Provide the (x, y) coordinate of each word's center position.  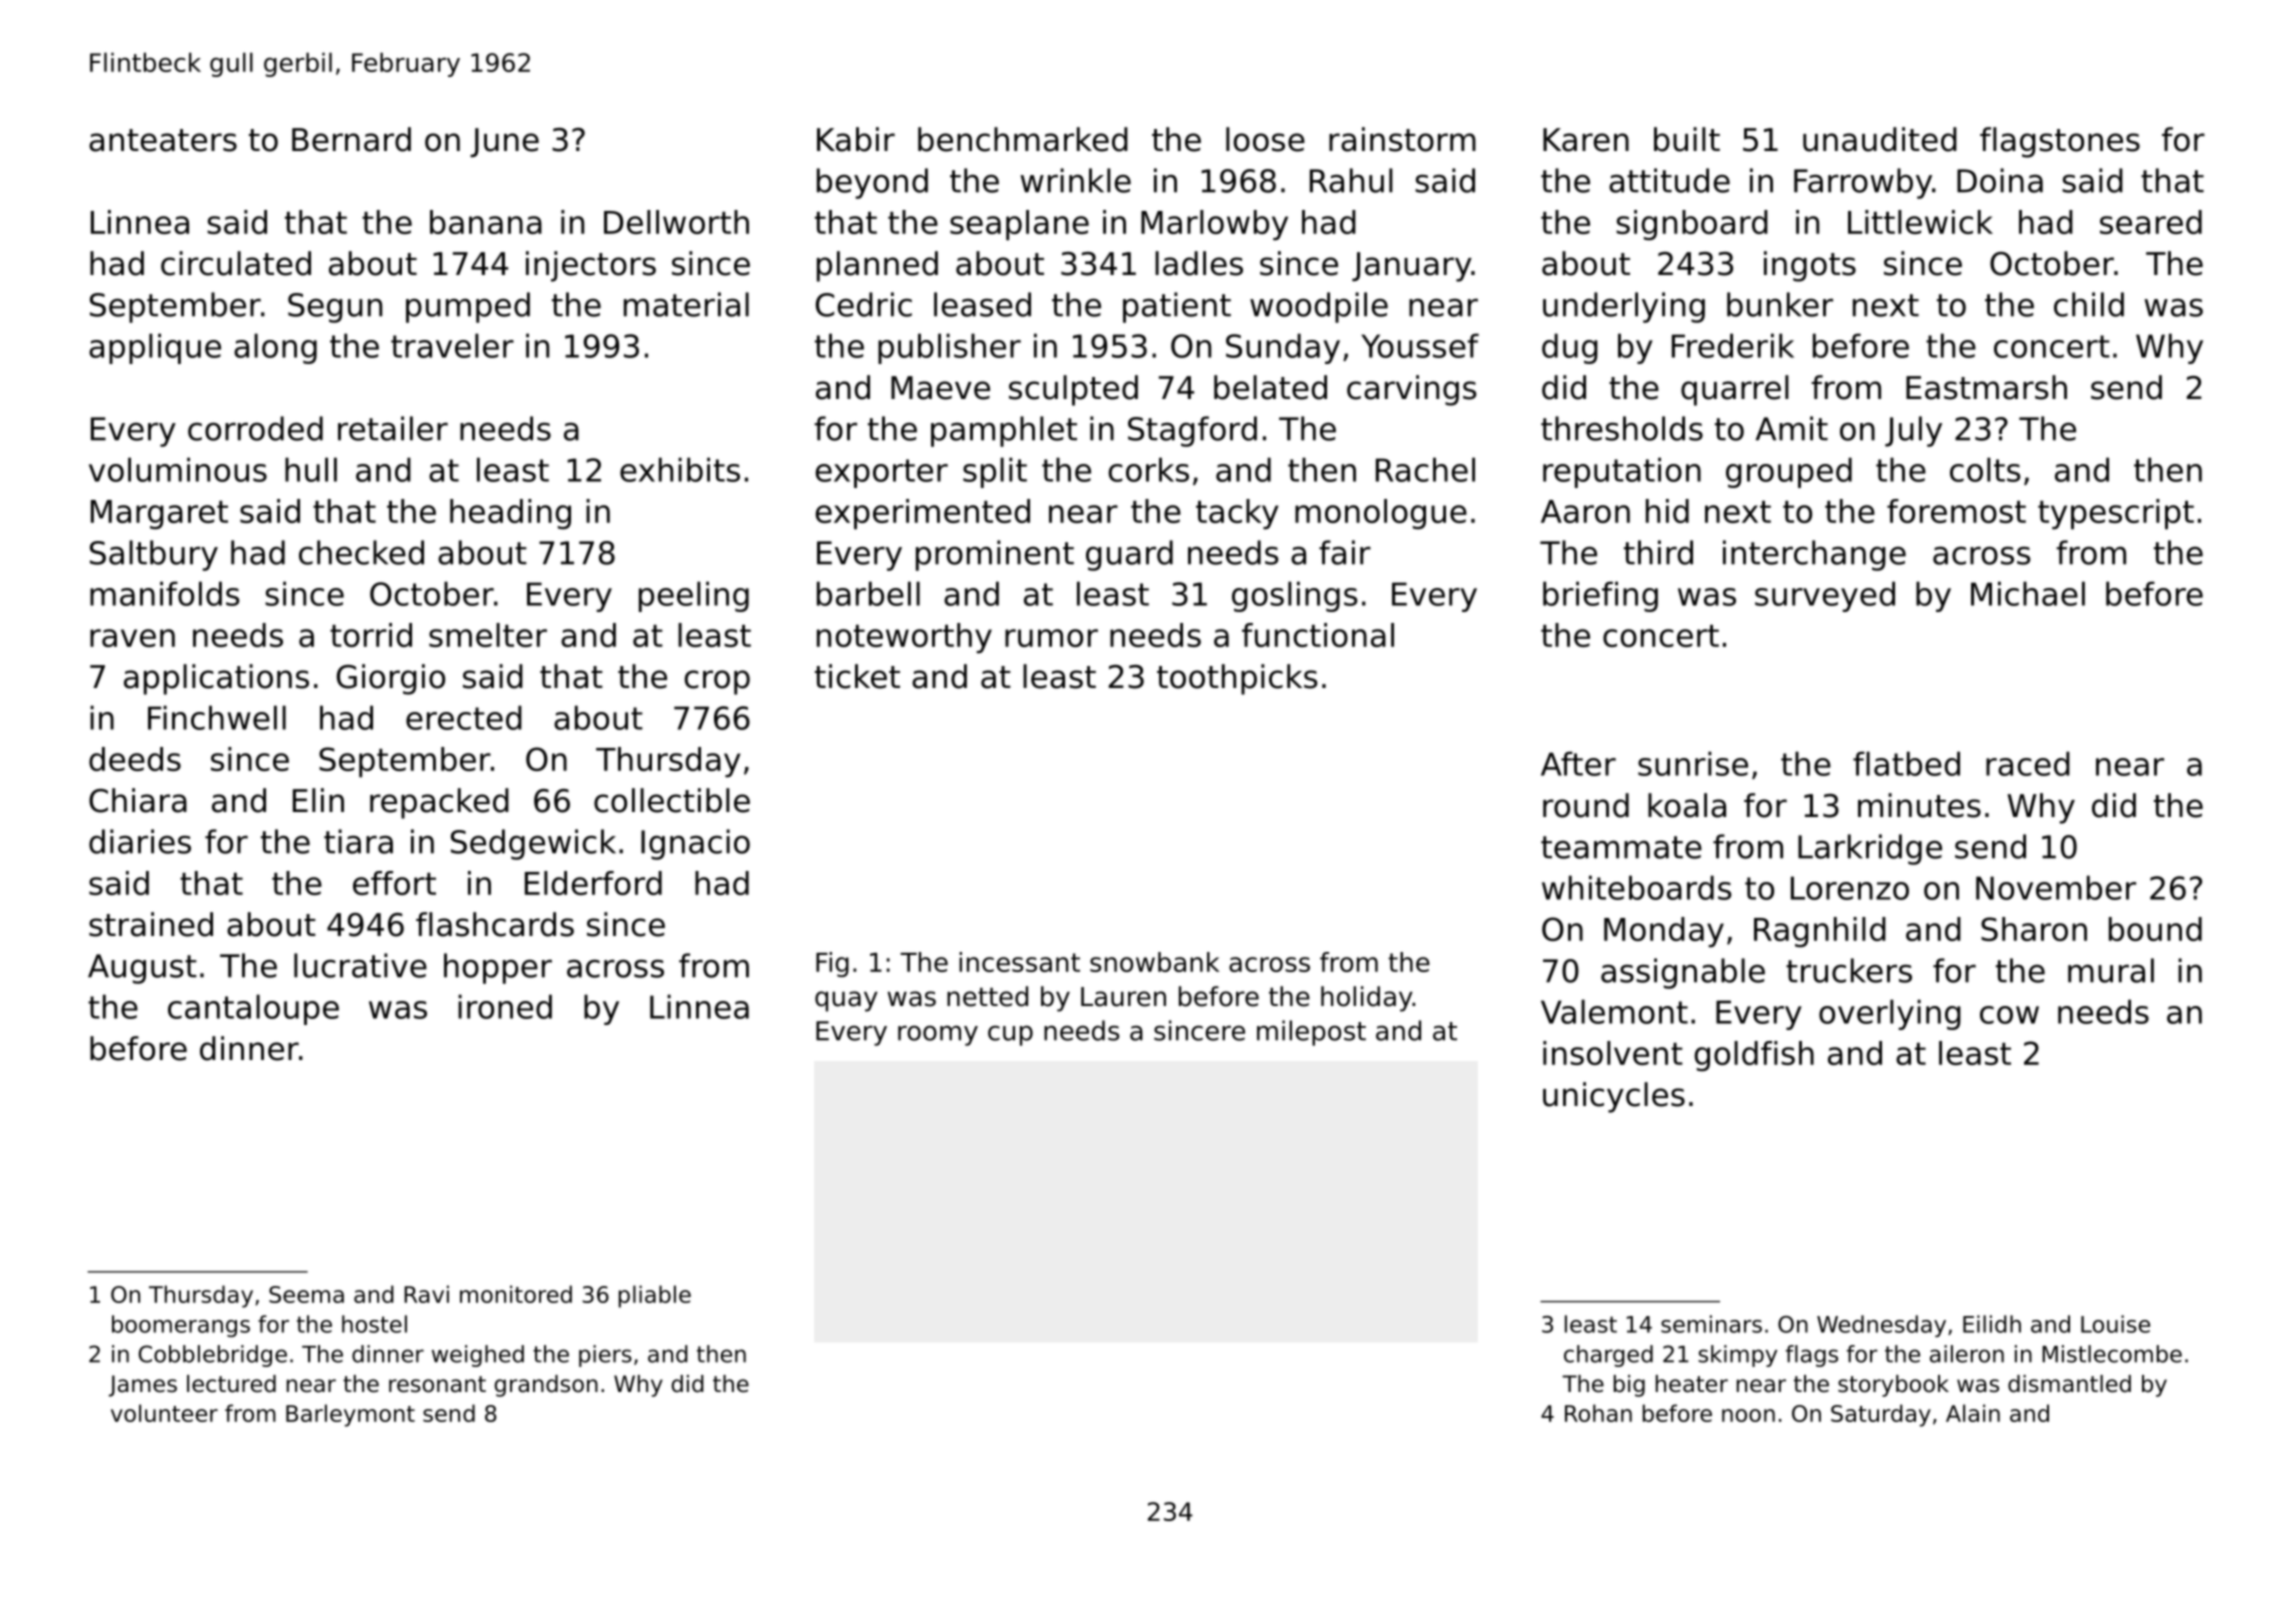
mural (2111, 970)
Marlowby (1214, 225)
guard (1129, 555)
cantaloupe (253, 1009)
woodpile (1319, 307)
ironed (505, 1006)
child (2089, 304)
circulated (236, 263)
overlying (1890, 1014)
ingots (1810, 266)
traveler (452, 345)
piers (605, 1356)
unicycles (1614, 1097)
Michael (2028, 593)
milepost (1311, 1033)
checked (361, 552)
